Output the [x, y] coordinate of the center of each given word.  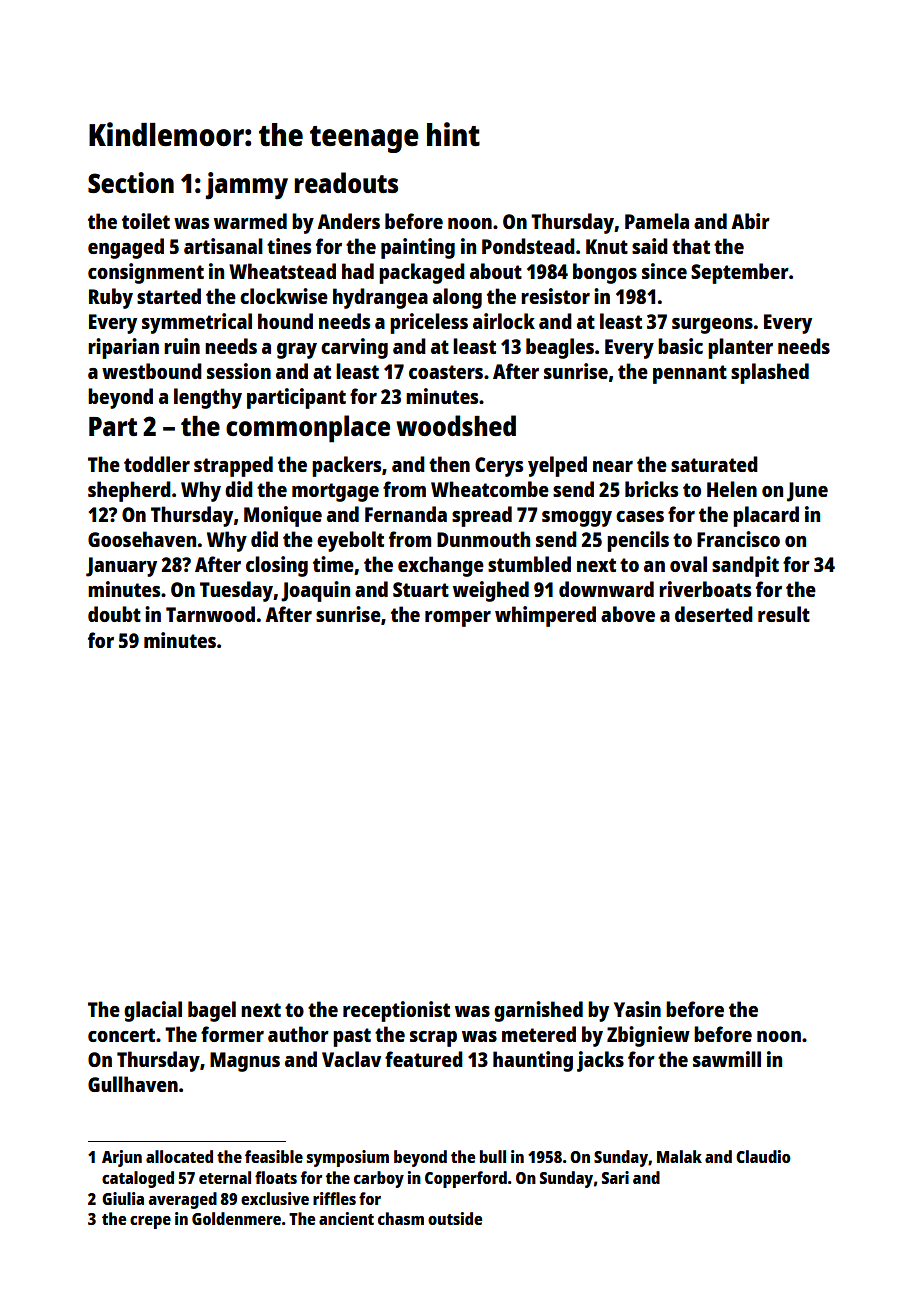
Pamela [657, 221]
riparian [123, 348]
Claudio [763, 1156]
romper [458, 619]
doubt [114, 614]
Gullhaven [133, 1084]
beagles [560, 348]
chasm [401, 1218]
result [784, 614]
